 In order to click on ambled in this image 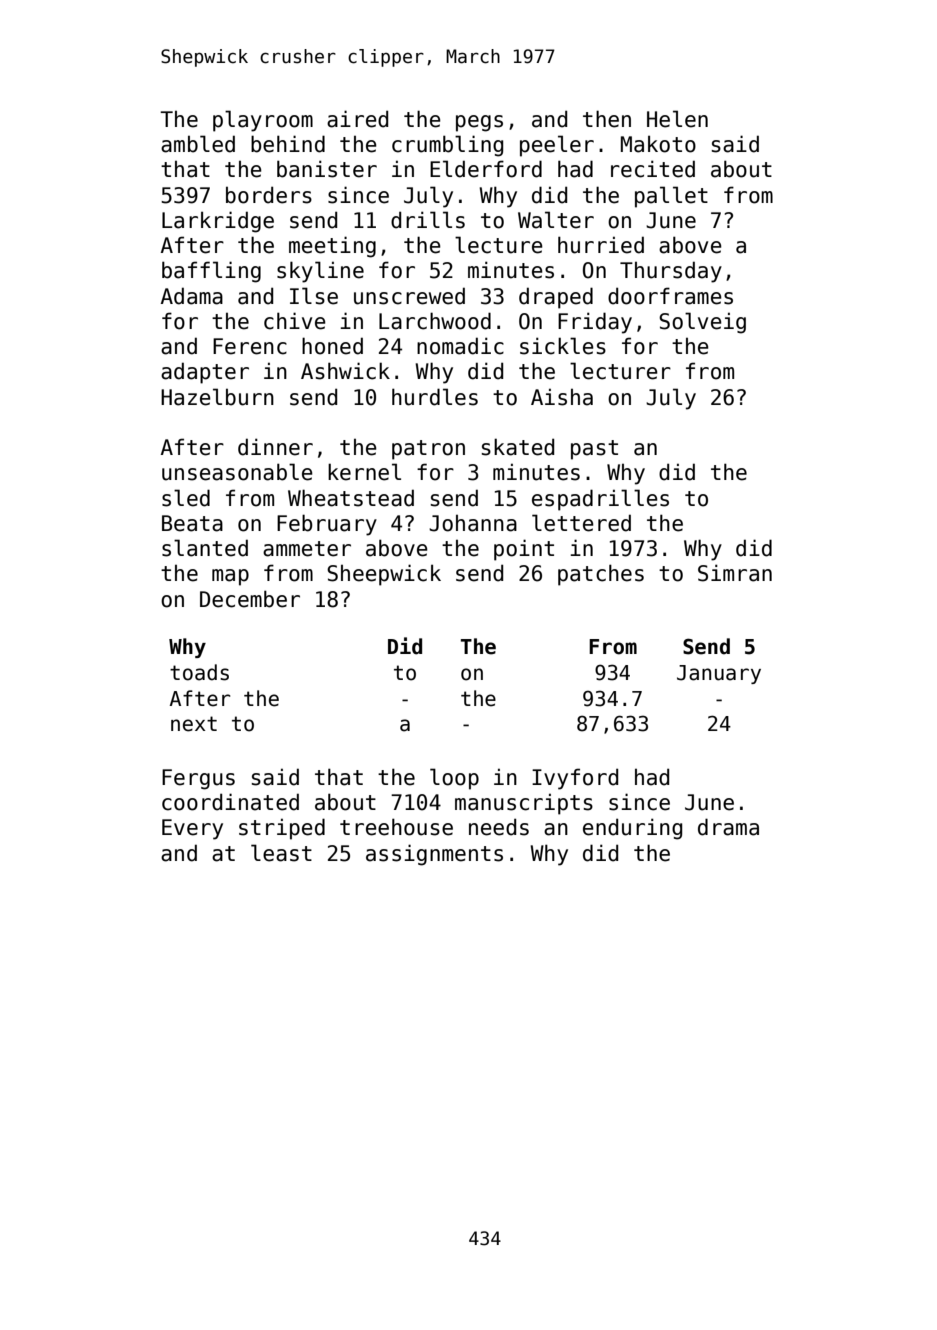, I will do `click(198, 144)`.
